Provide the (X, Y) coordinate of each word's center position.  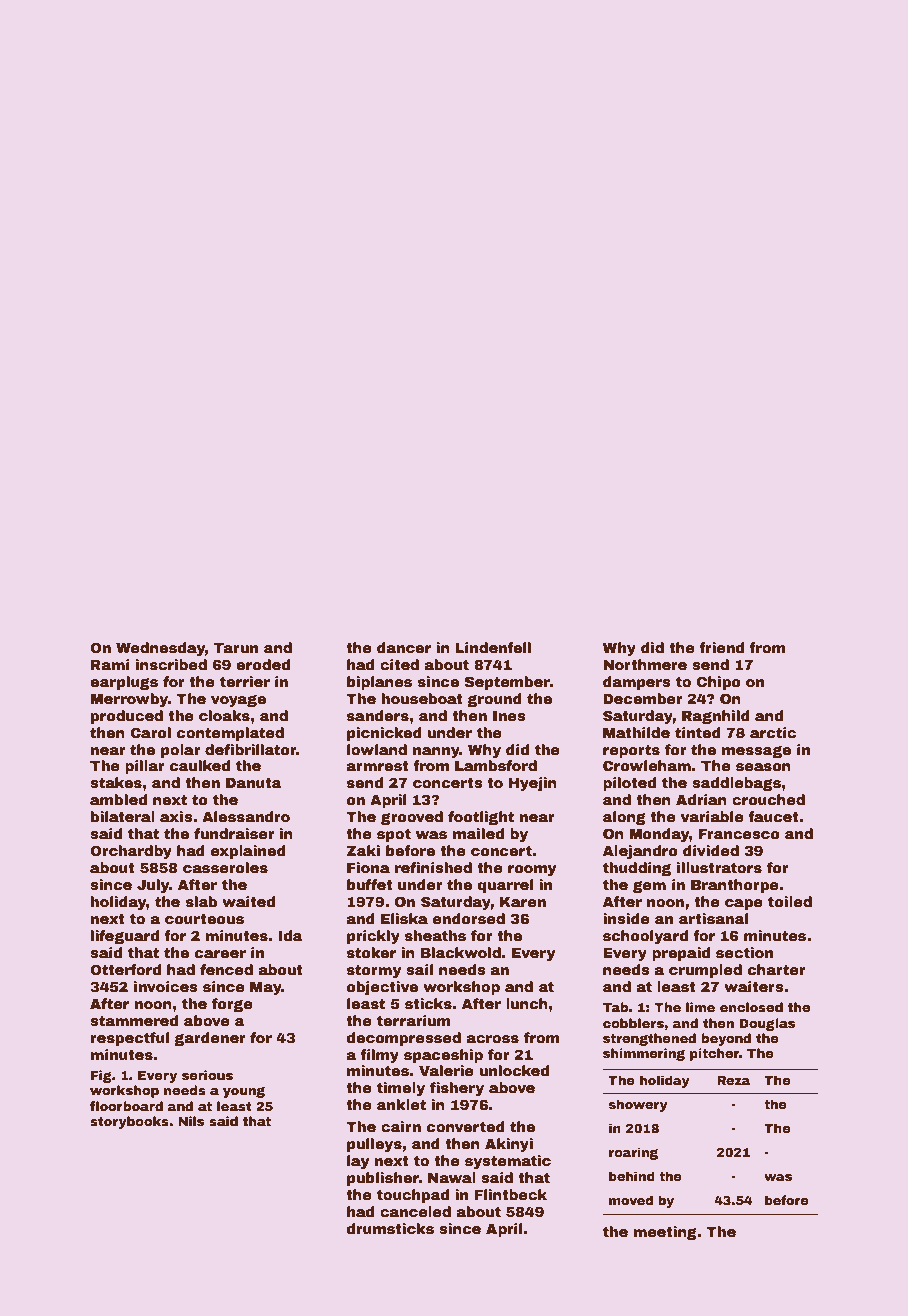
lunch (527, 1003)
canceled (415, 1211)
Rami (110, 664)
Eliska (404, 918)
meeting (665, 1233)
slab (201, 901)
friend (721, 647)
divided (711, 850)
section (744, 952)
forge (232, 1005)
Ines (509, 716)
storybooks (129, 1122)
